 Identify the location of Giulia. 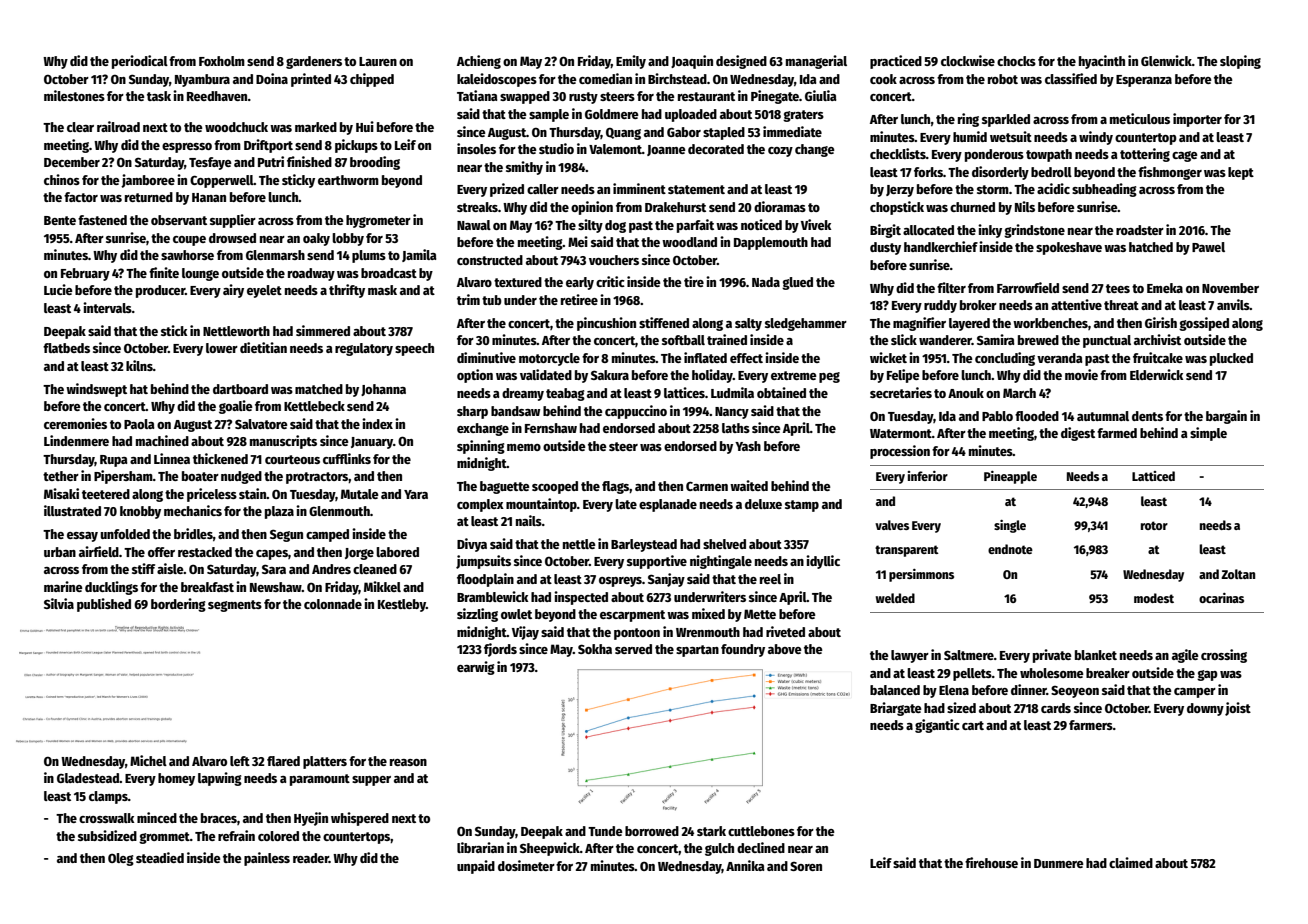
(821, 95).
